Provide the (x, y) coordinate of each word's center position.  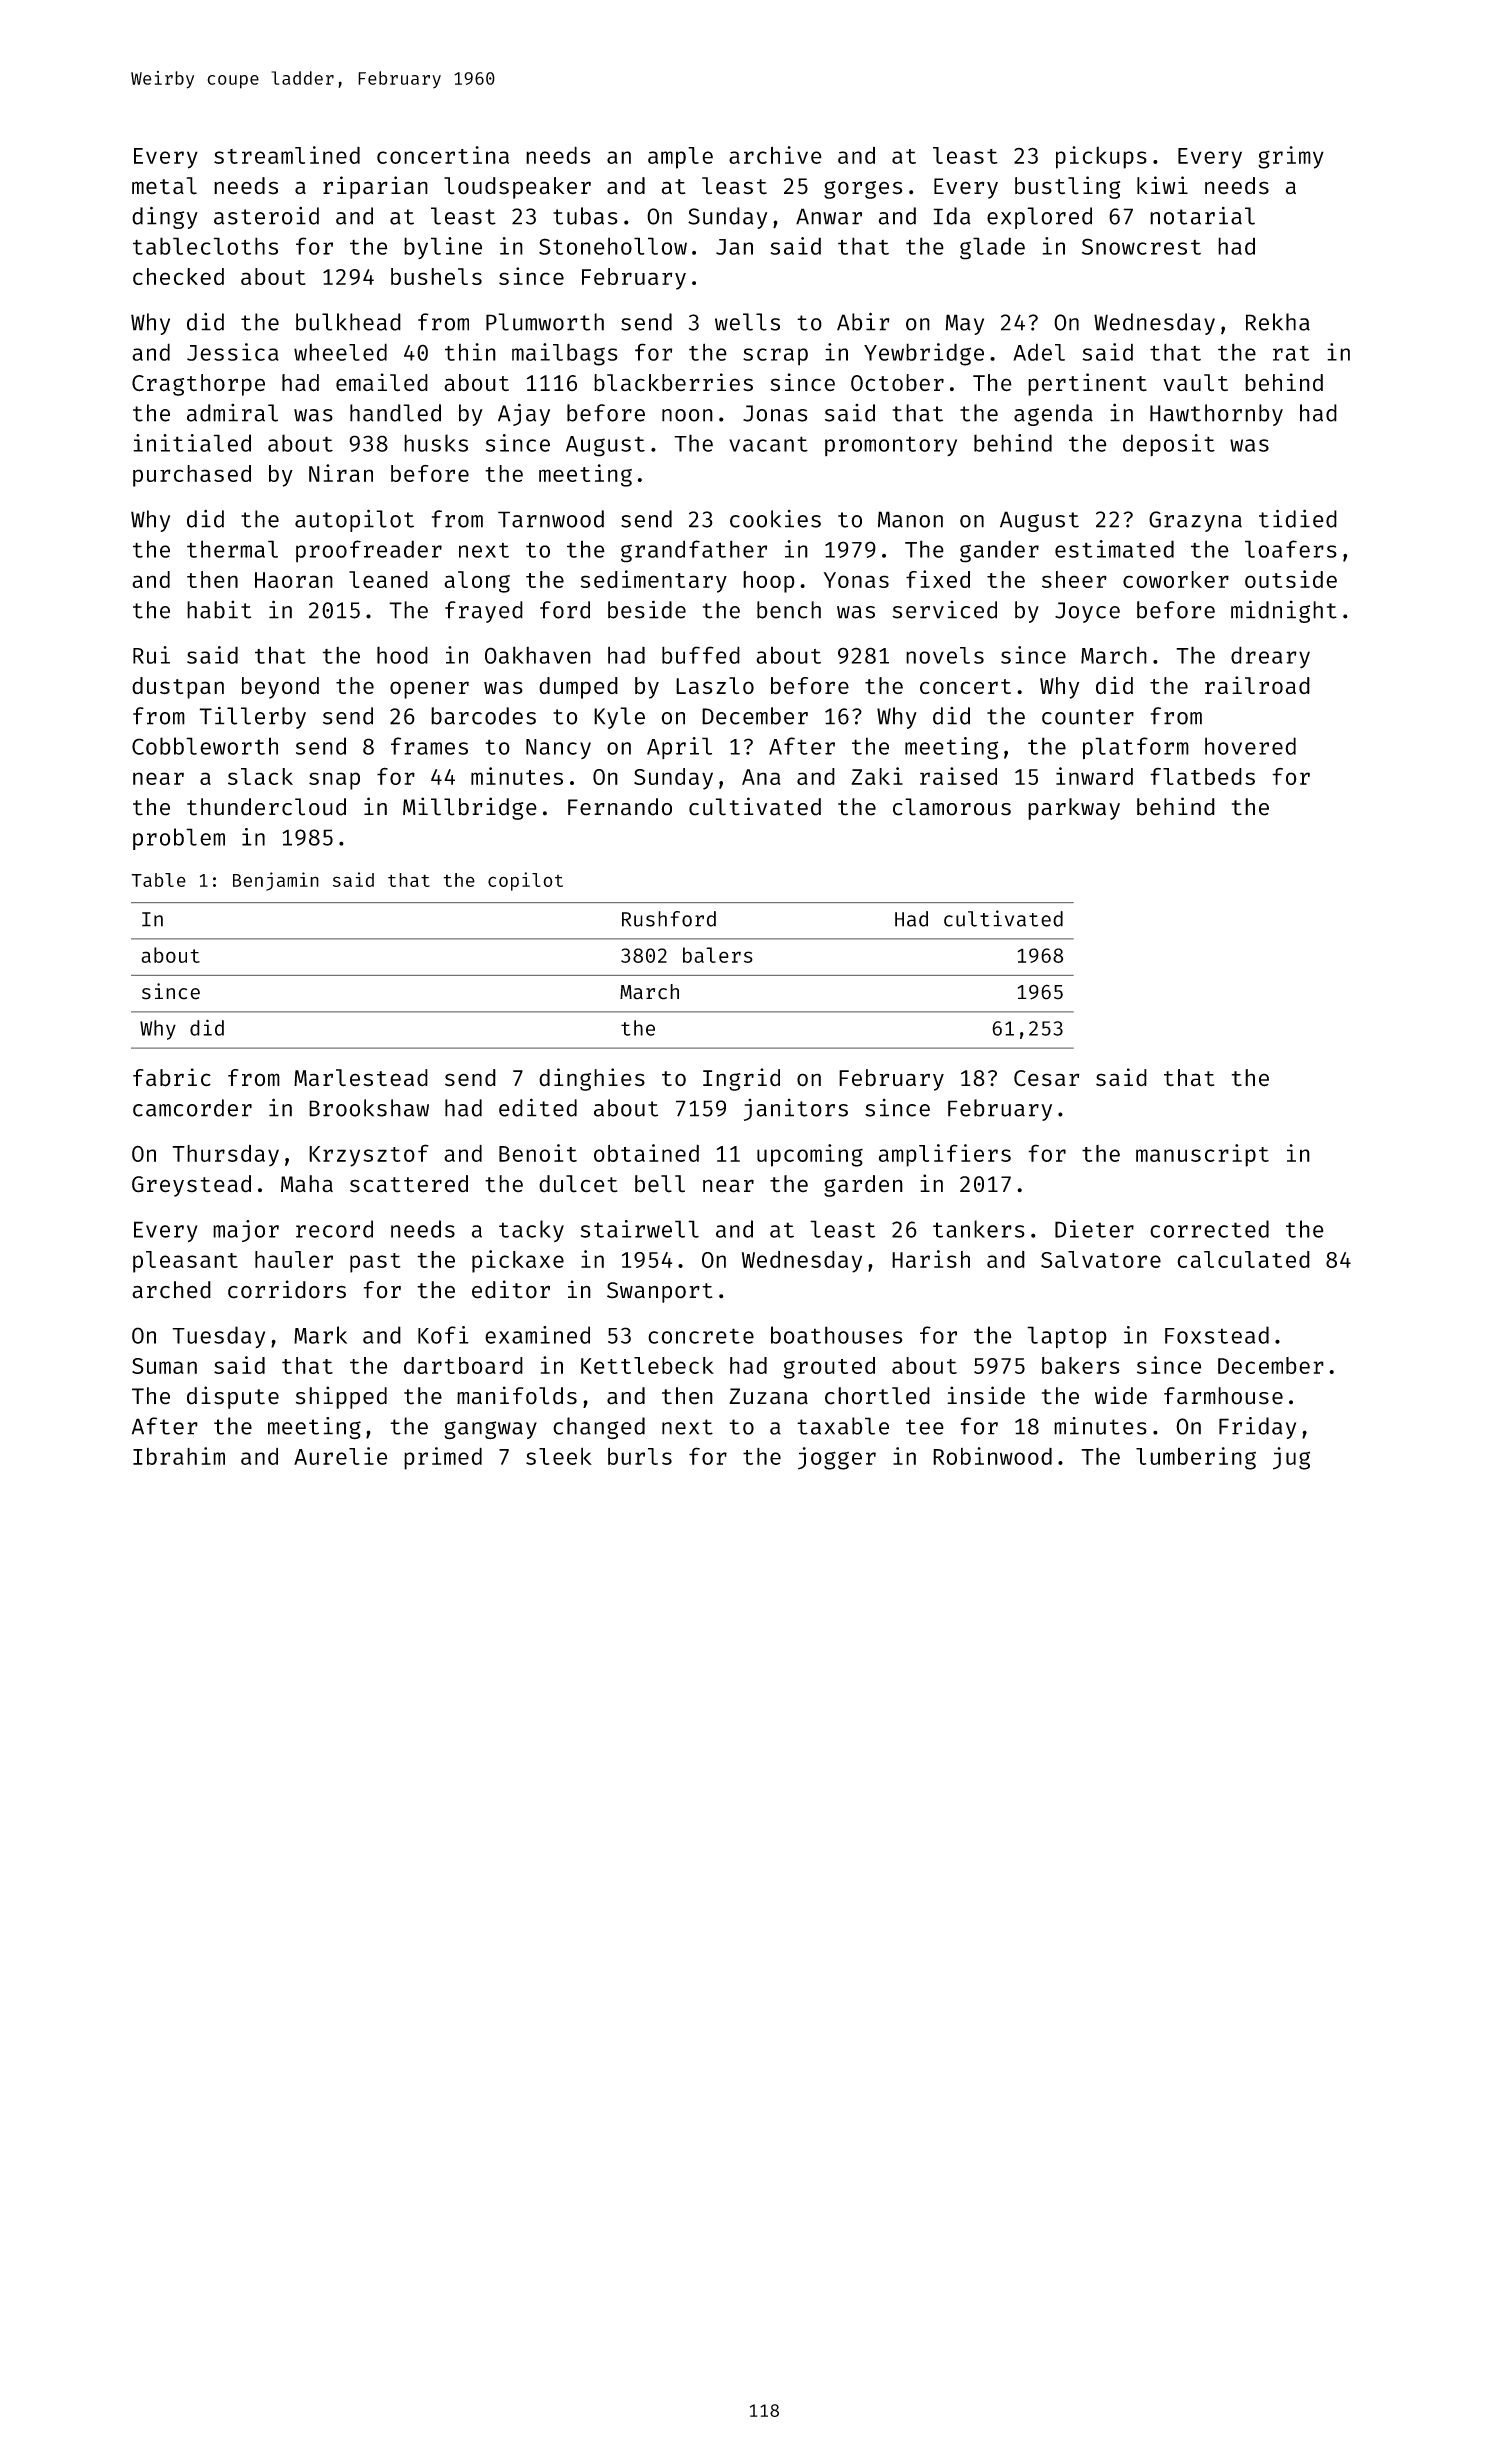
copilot (525, 881)
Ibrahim (179, 1456)
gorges (863, 190)
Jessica (233, 352)
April (679, 748)
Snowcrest (1141, 246)
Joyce (1087, 612)
